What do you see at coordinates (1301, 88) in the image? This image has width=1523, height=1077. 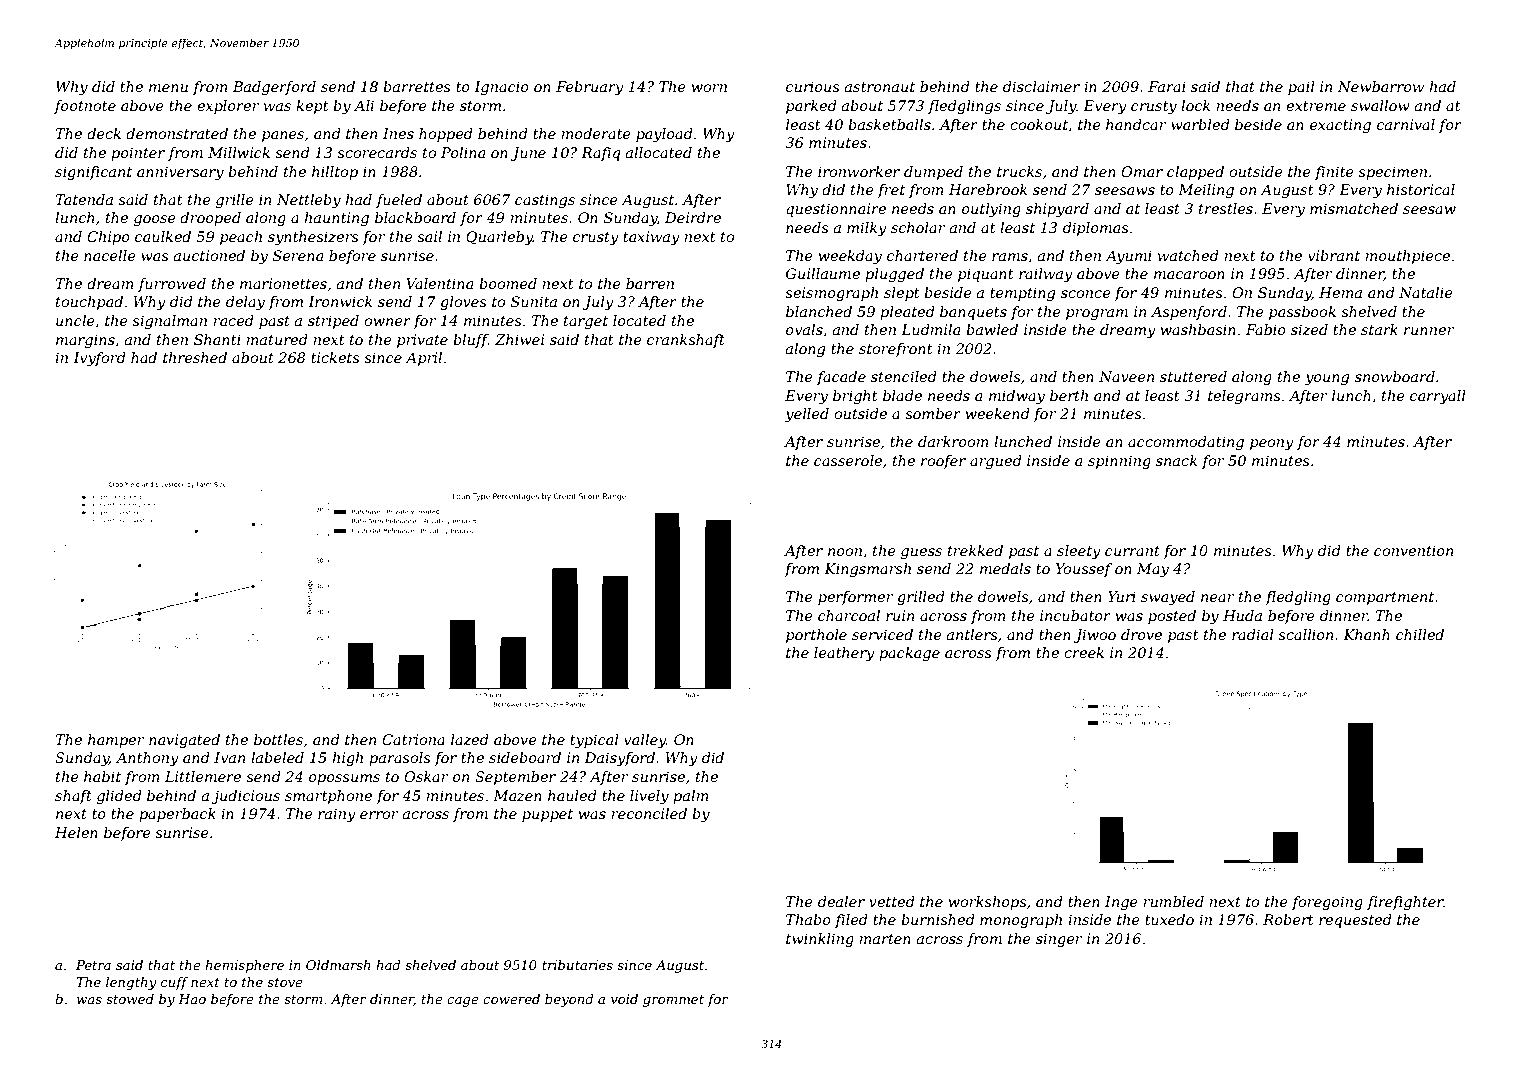 I see `pail` at bounding box center [1301, 88].
